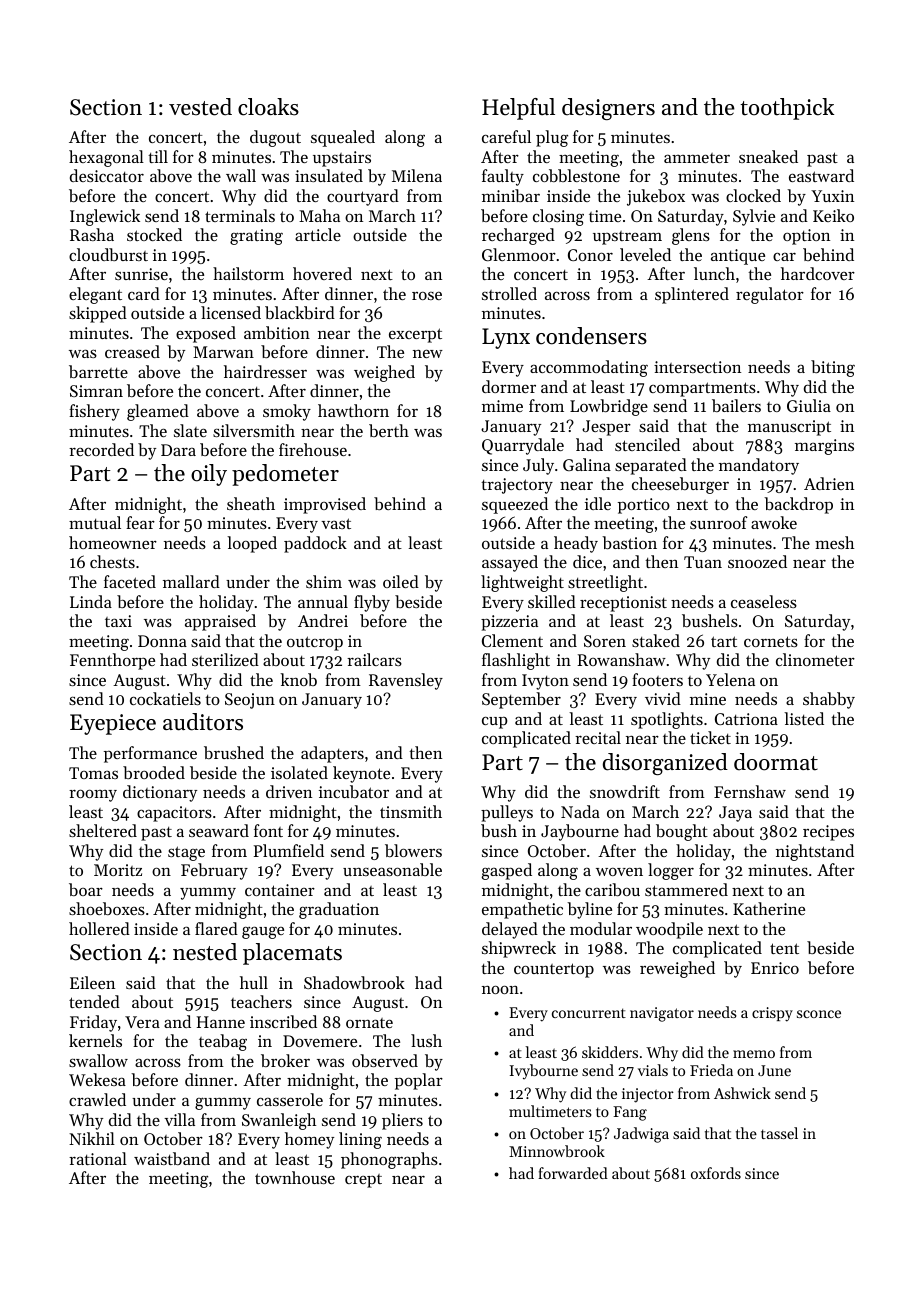  What do you see at coordinates (697, 158) in the screenshot?
I see `ammeter` at bounding box center [697, 158].
